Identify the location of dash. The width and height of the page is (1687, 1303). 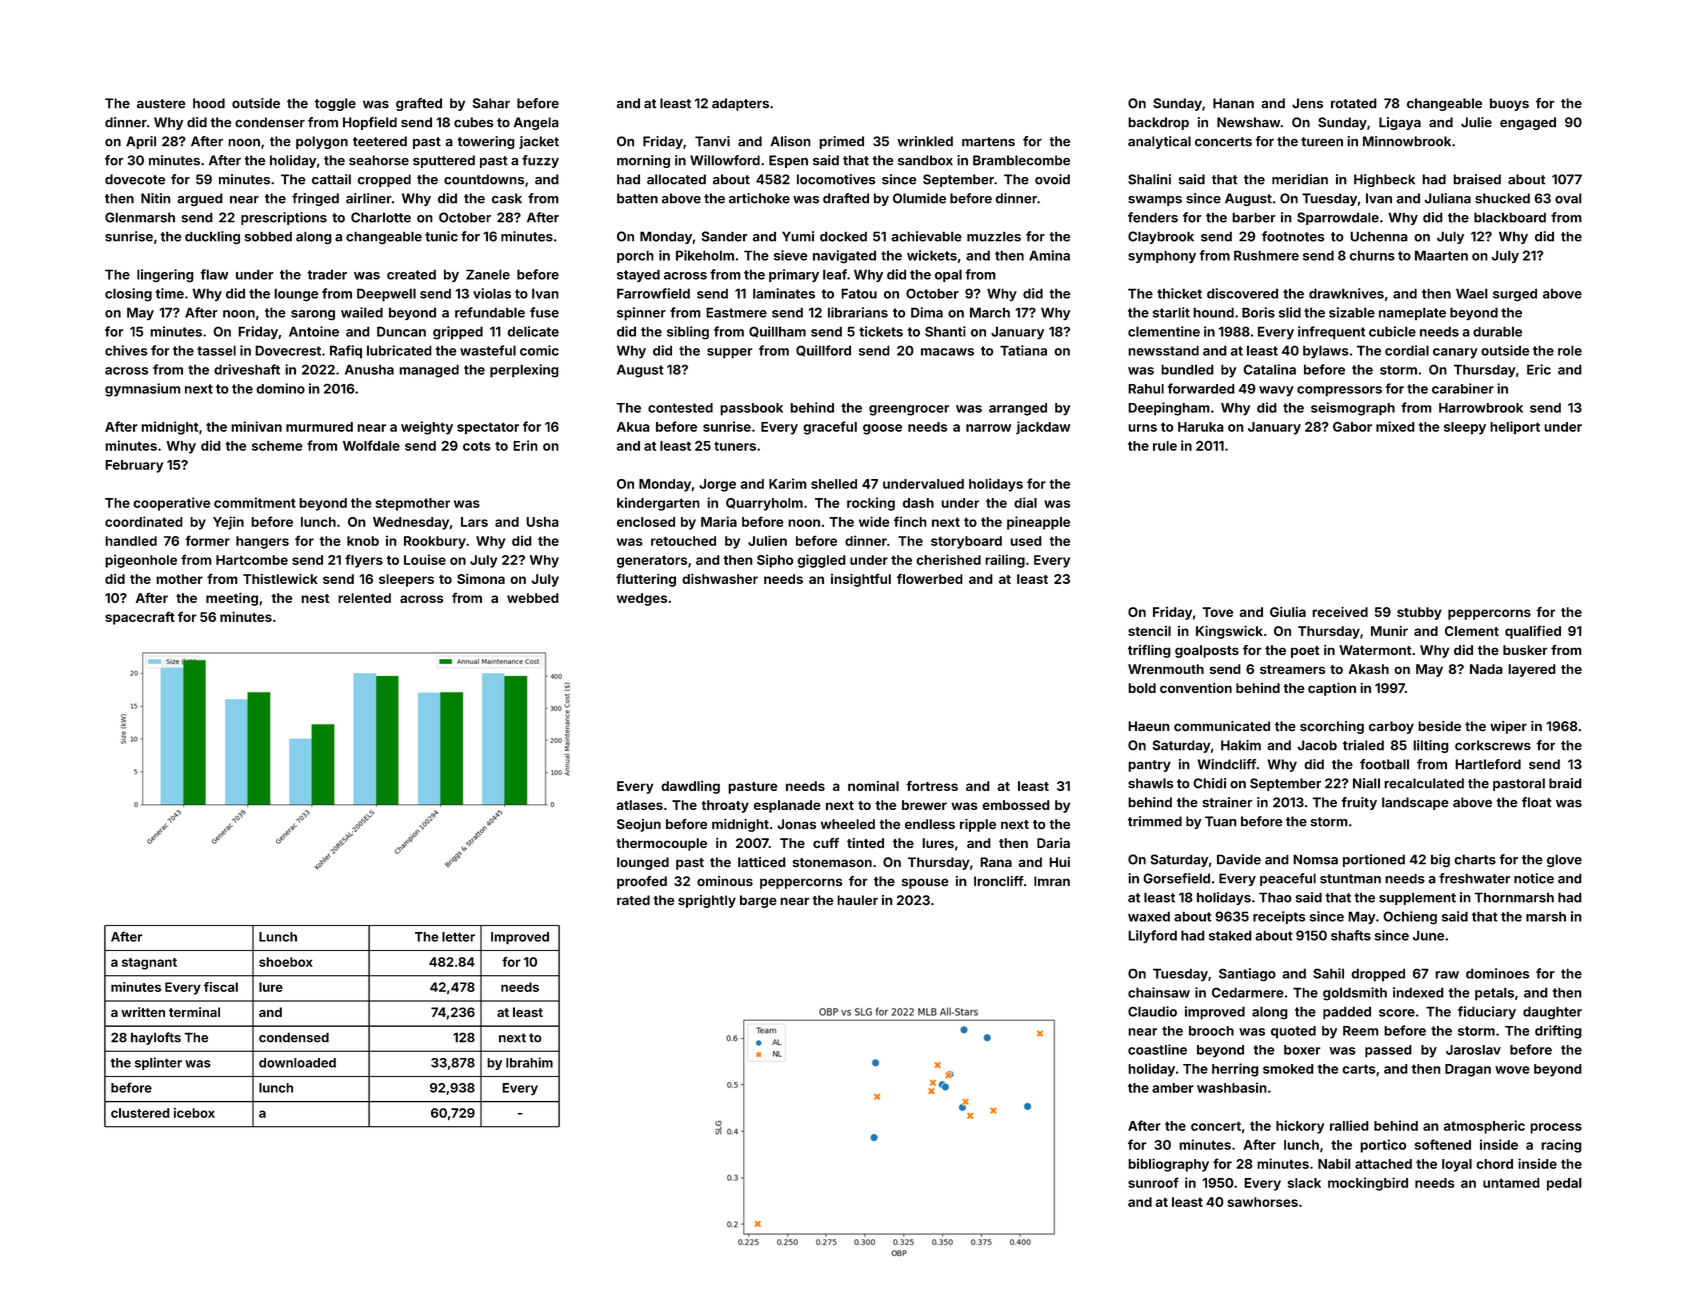
(918, 503).
